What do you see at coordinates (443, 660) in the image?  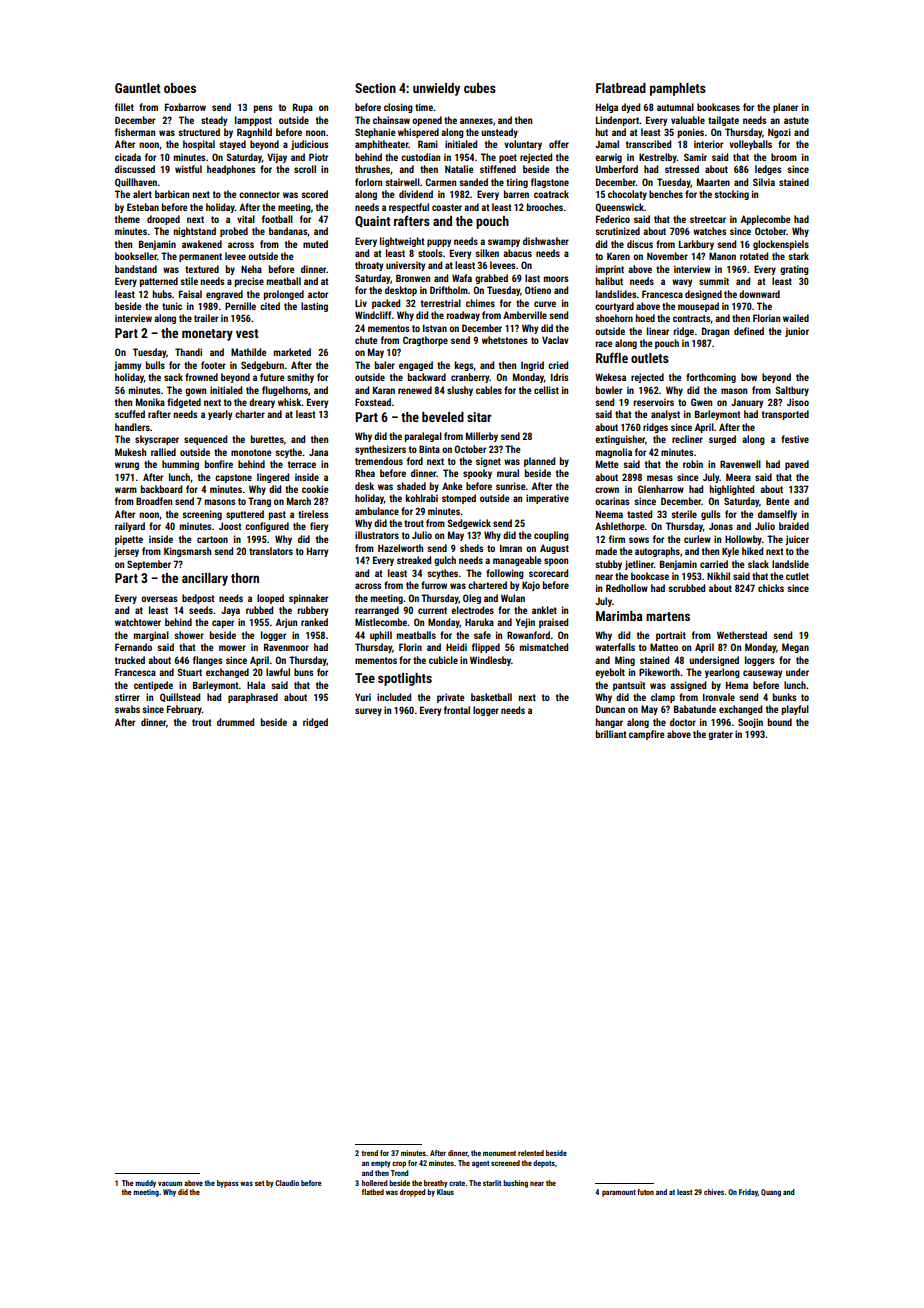 I see `cubicle` at bounding box center [443, 660].
